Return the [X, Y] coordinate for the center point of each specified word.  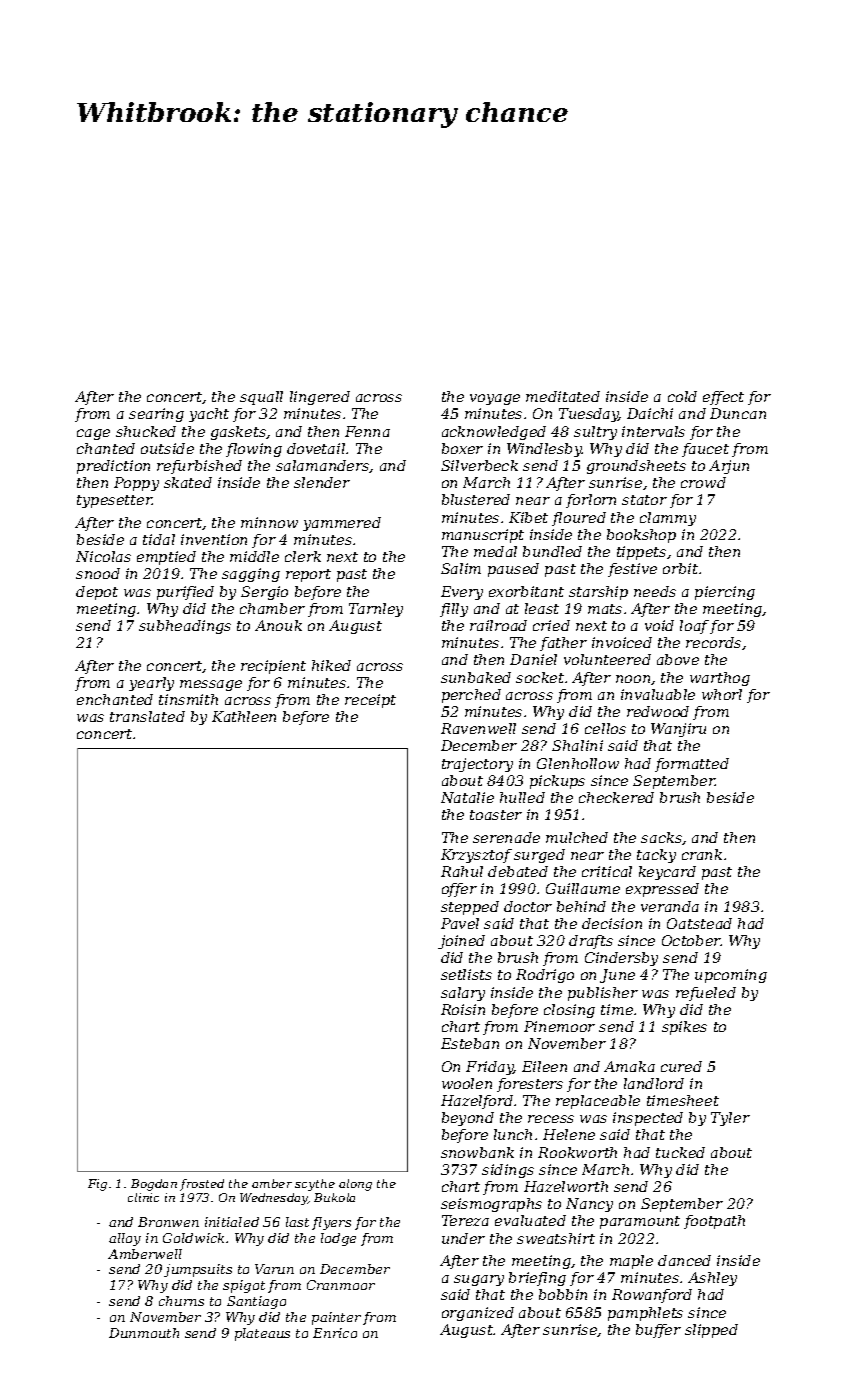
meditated [563, 396]
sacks [661, 837]
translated [147, 716]
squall [261, 398]
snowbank [477, 1152]
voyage [495, 399]
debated [518, 871]
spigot [244, 1286]
